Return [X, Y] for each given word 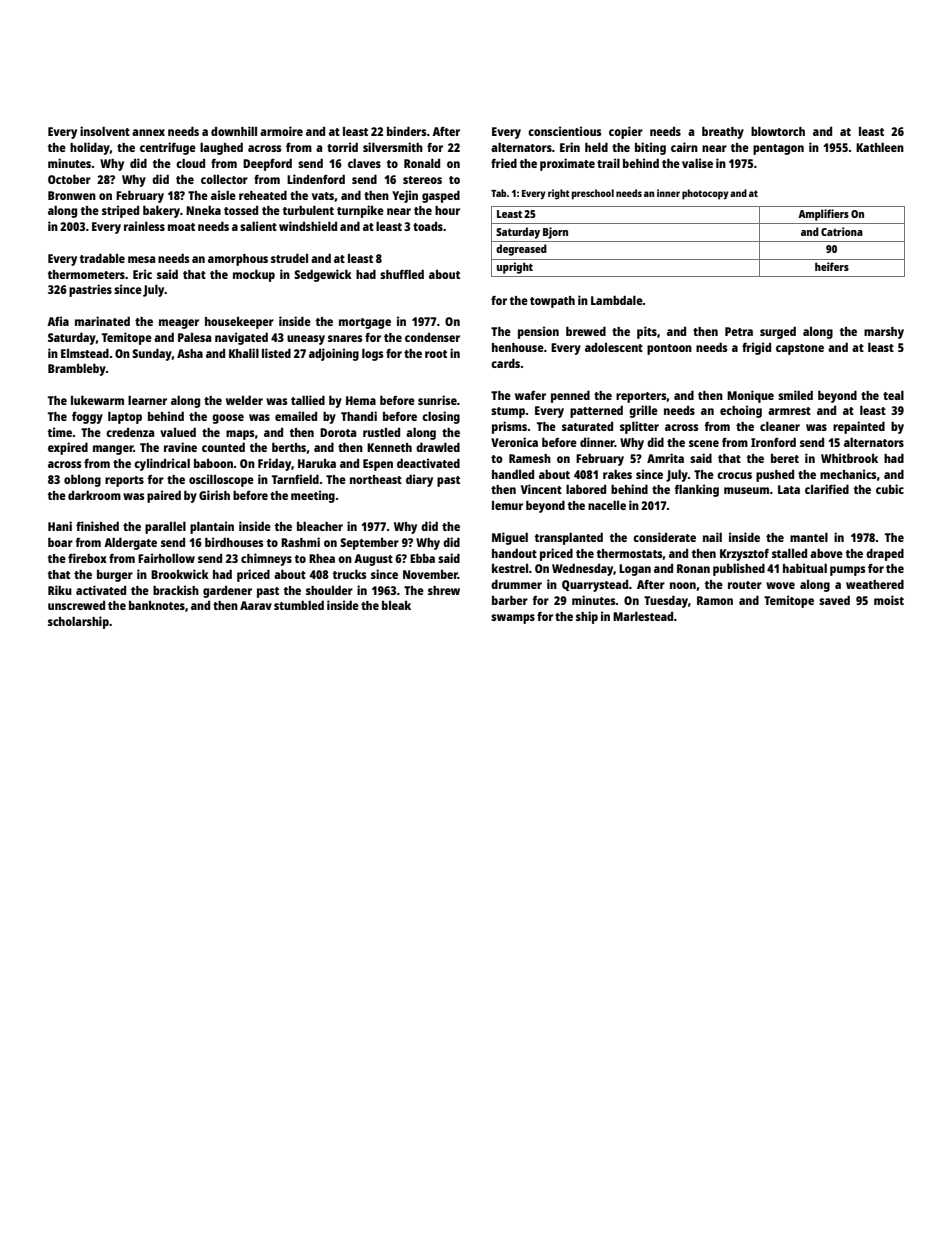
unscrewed [76, 605]
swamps [513, 619]
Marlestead [643, 616]
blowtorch [778, 131]
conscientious [564, 131]
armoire [281, 131]
